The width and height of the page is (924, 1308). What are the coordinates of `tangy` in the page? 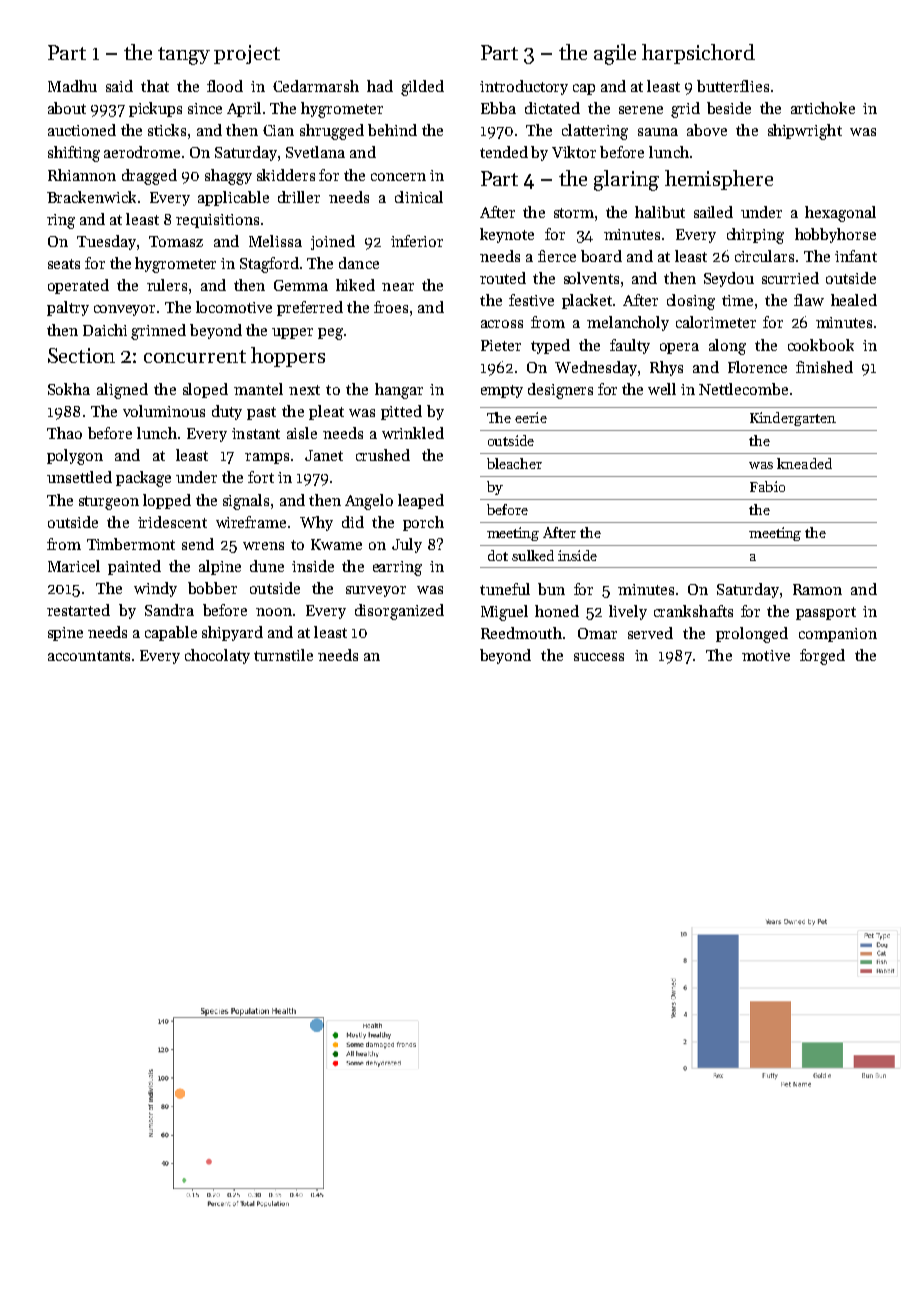 It's located at (184, 56).
